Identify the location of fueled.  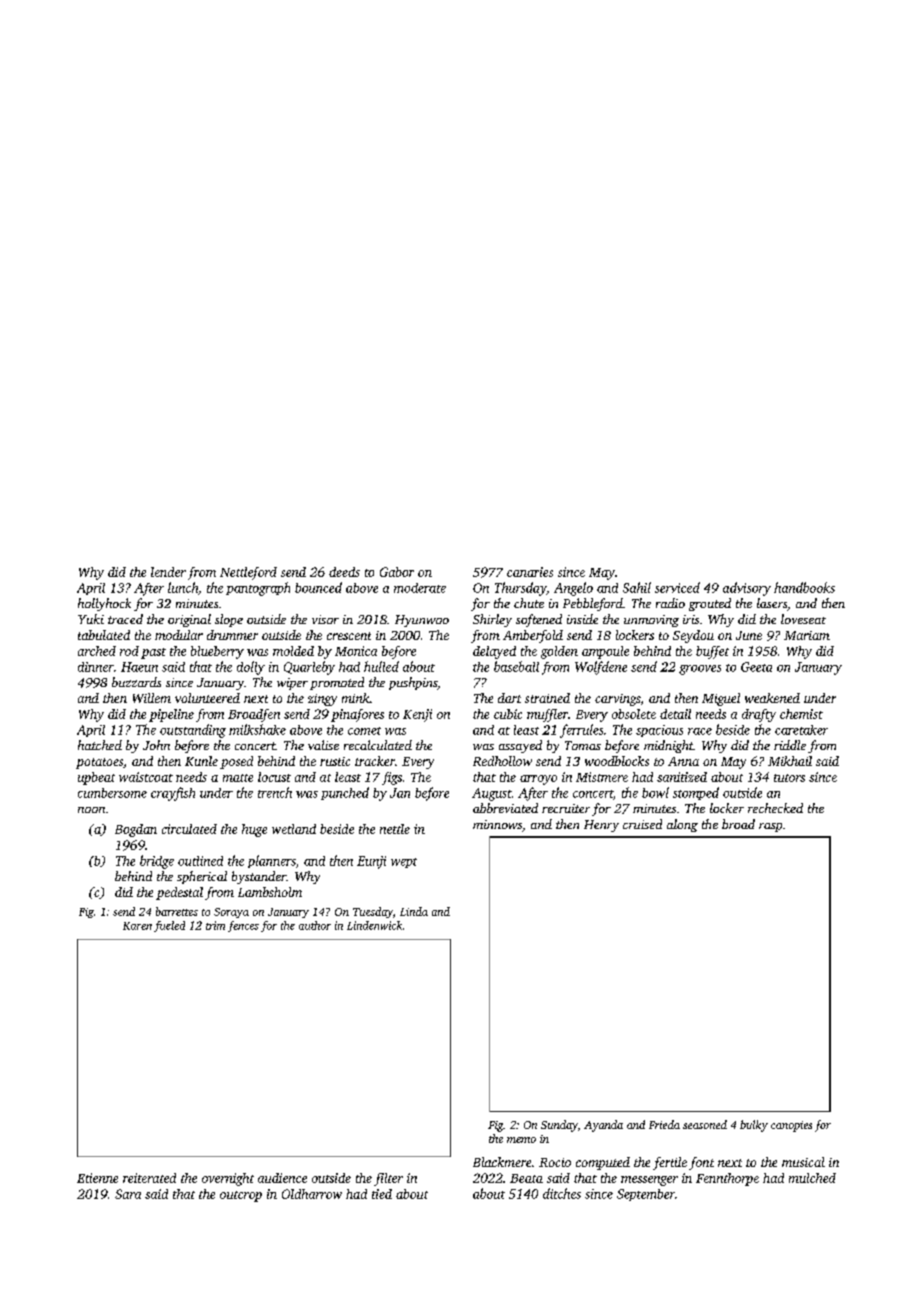
(169, 926).
